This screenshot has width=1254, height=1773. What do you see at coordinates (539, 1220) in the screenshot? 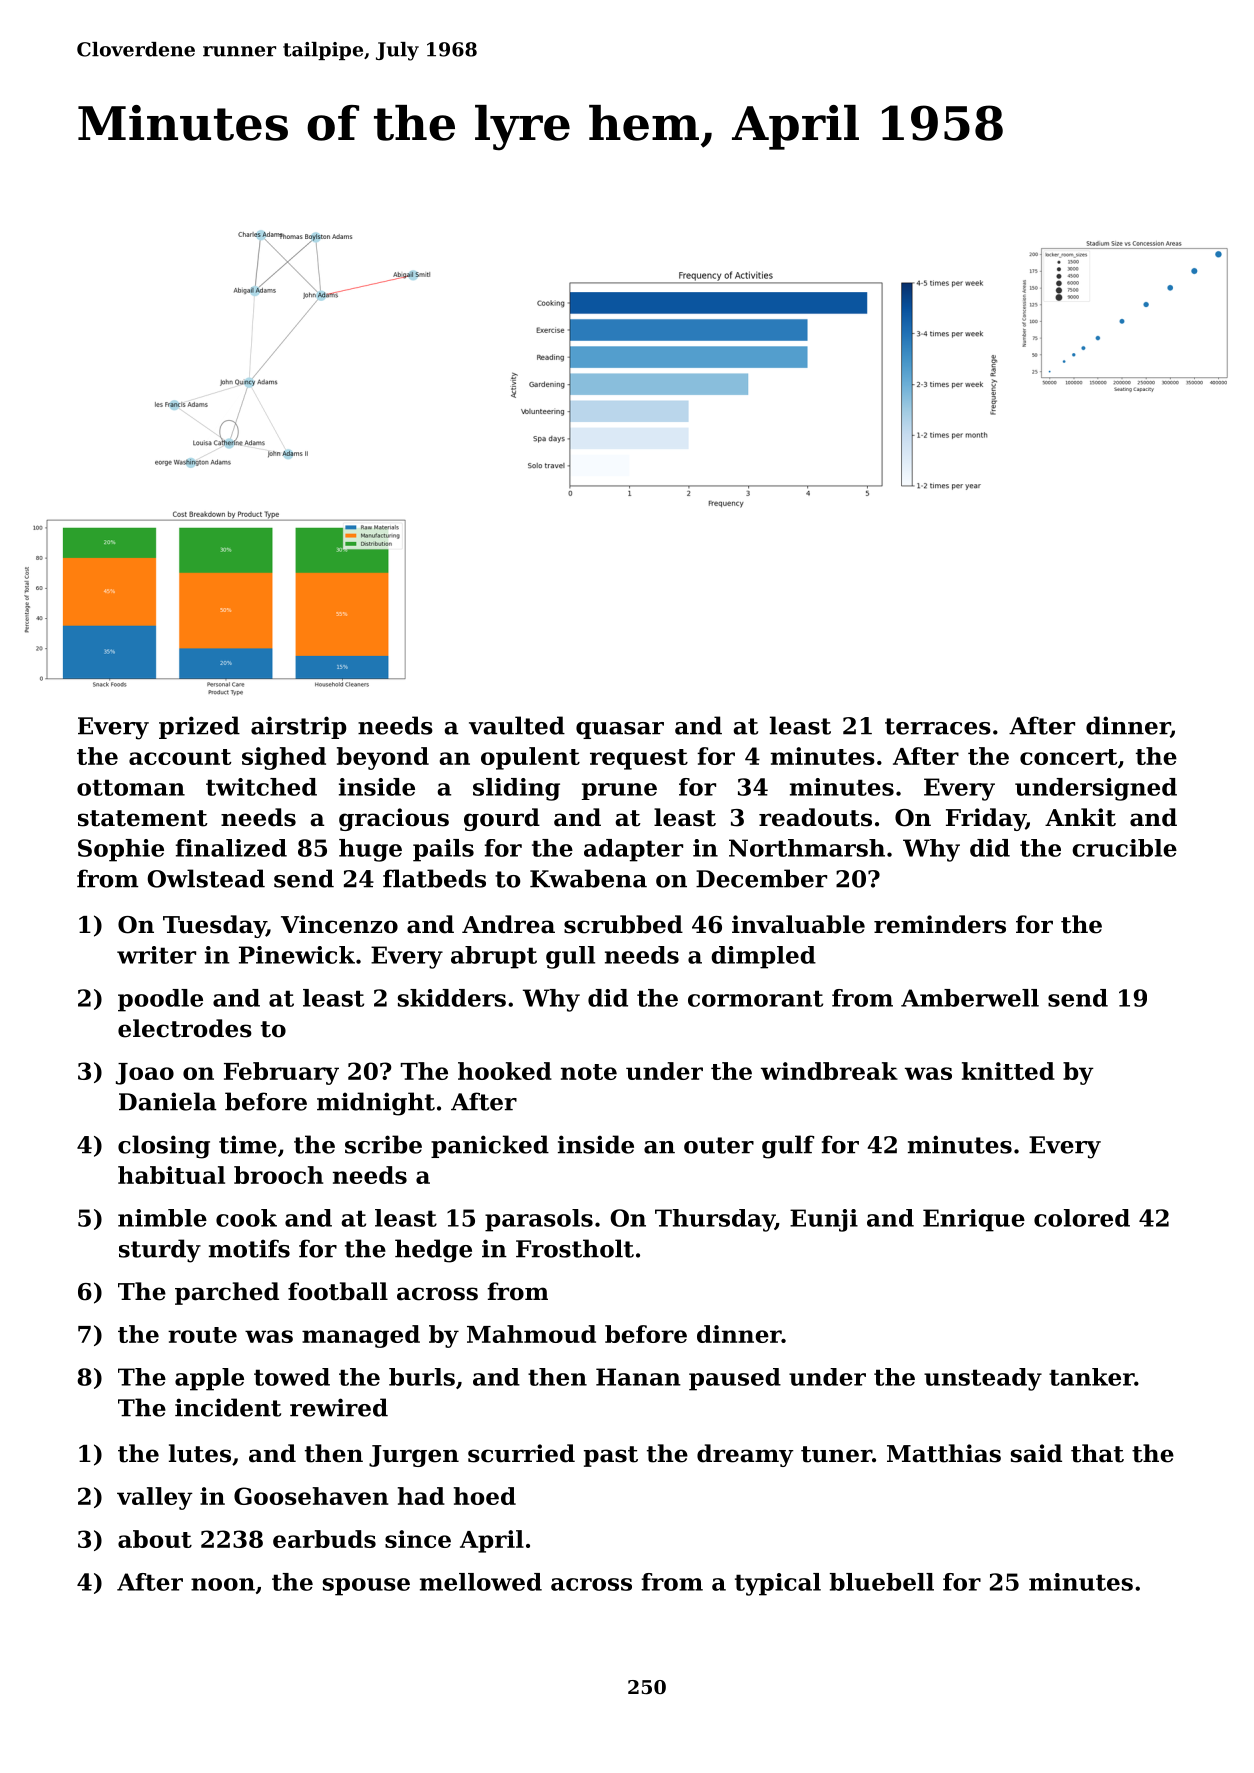
I see `parasols` at bounding box center [539, 1220].
